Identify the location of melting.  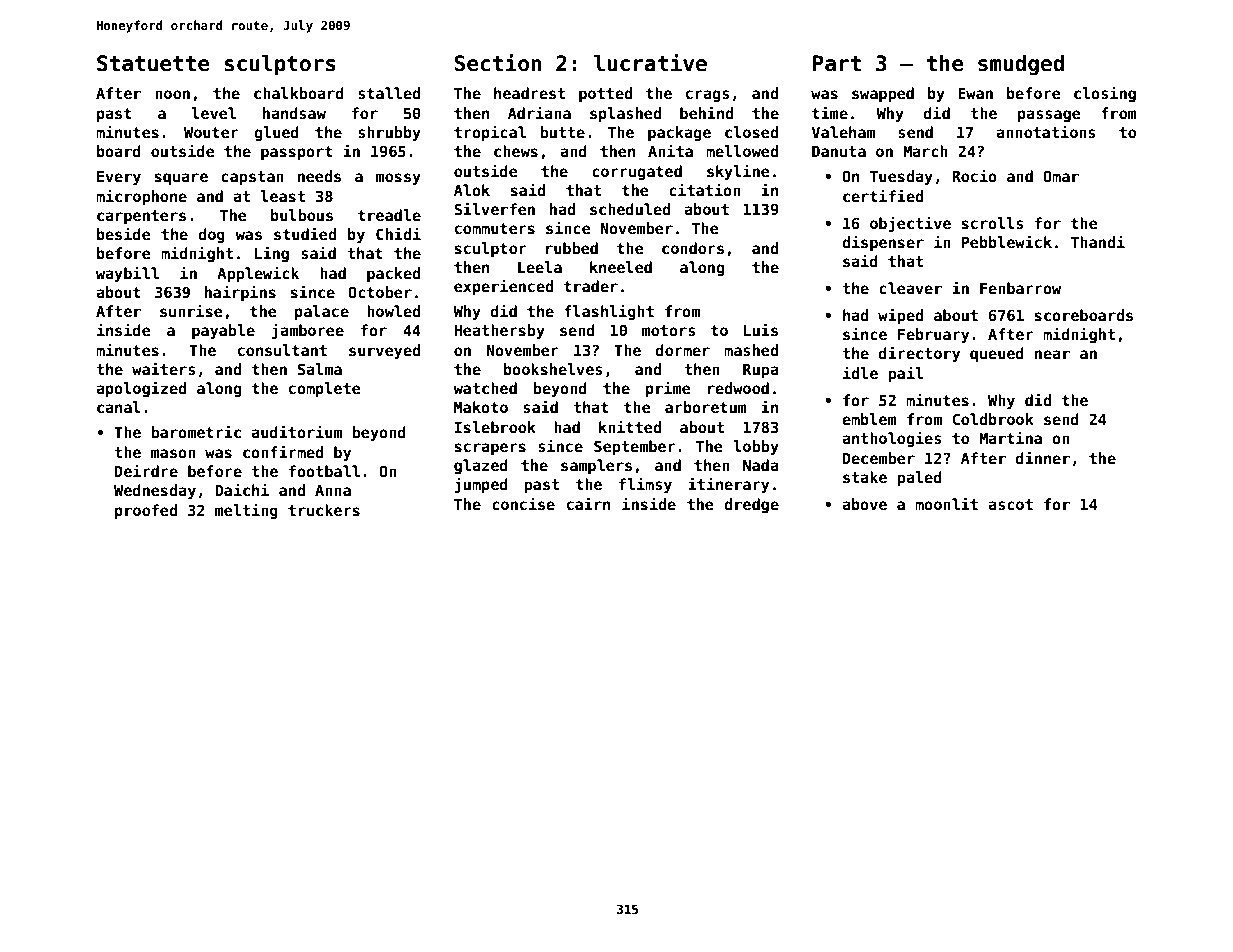
(246, 511).
